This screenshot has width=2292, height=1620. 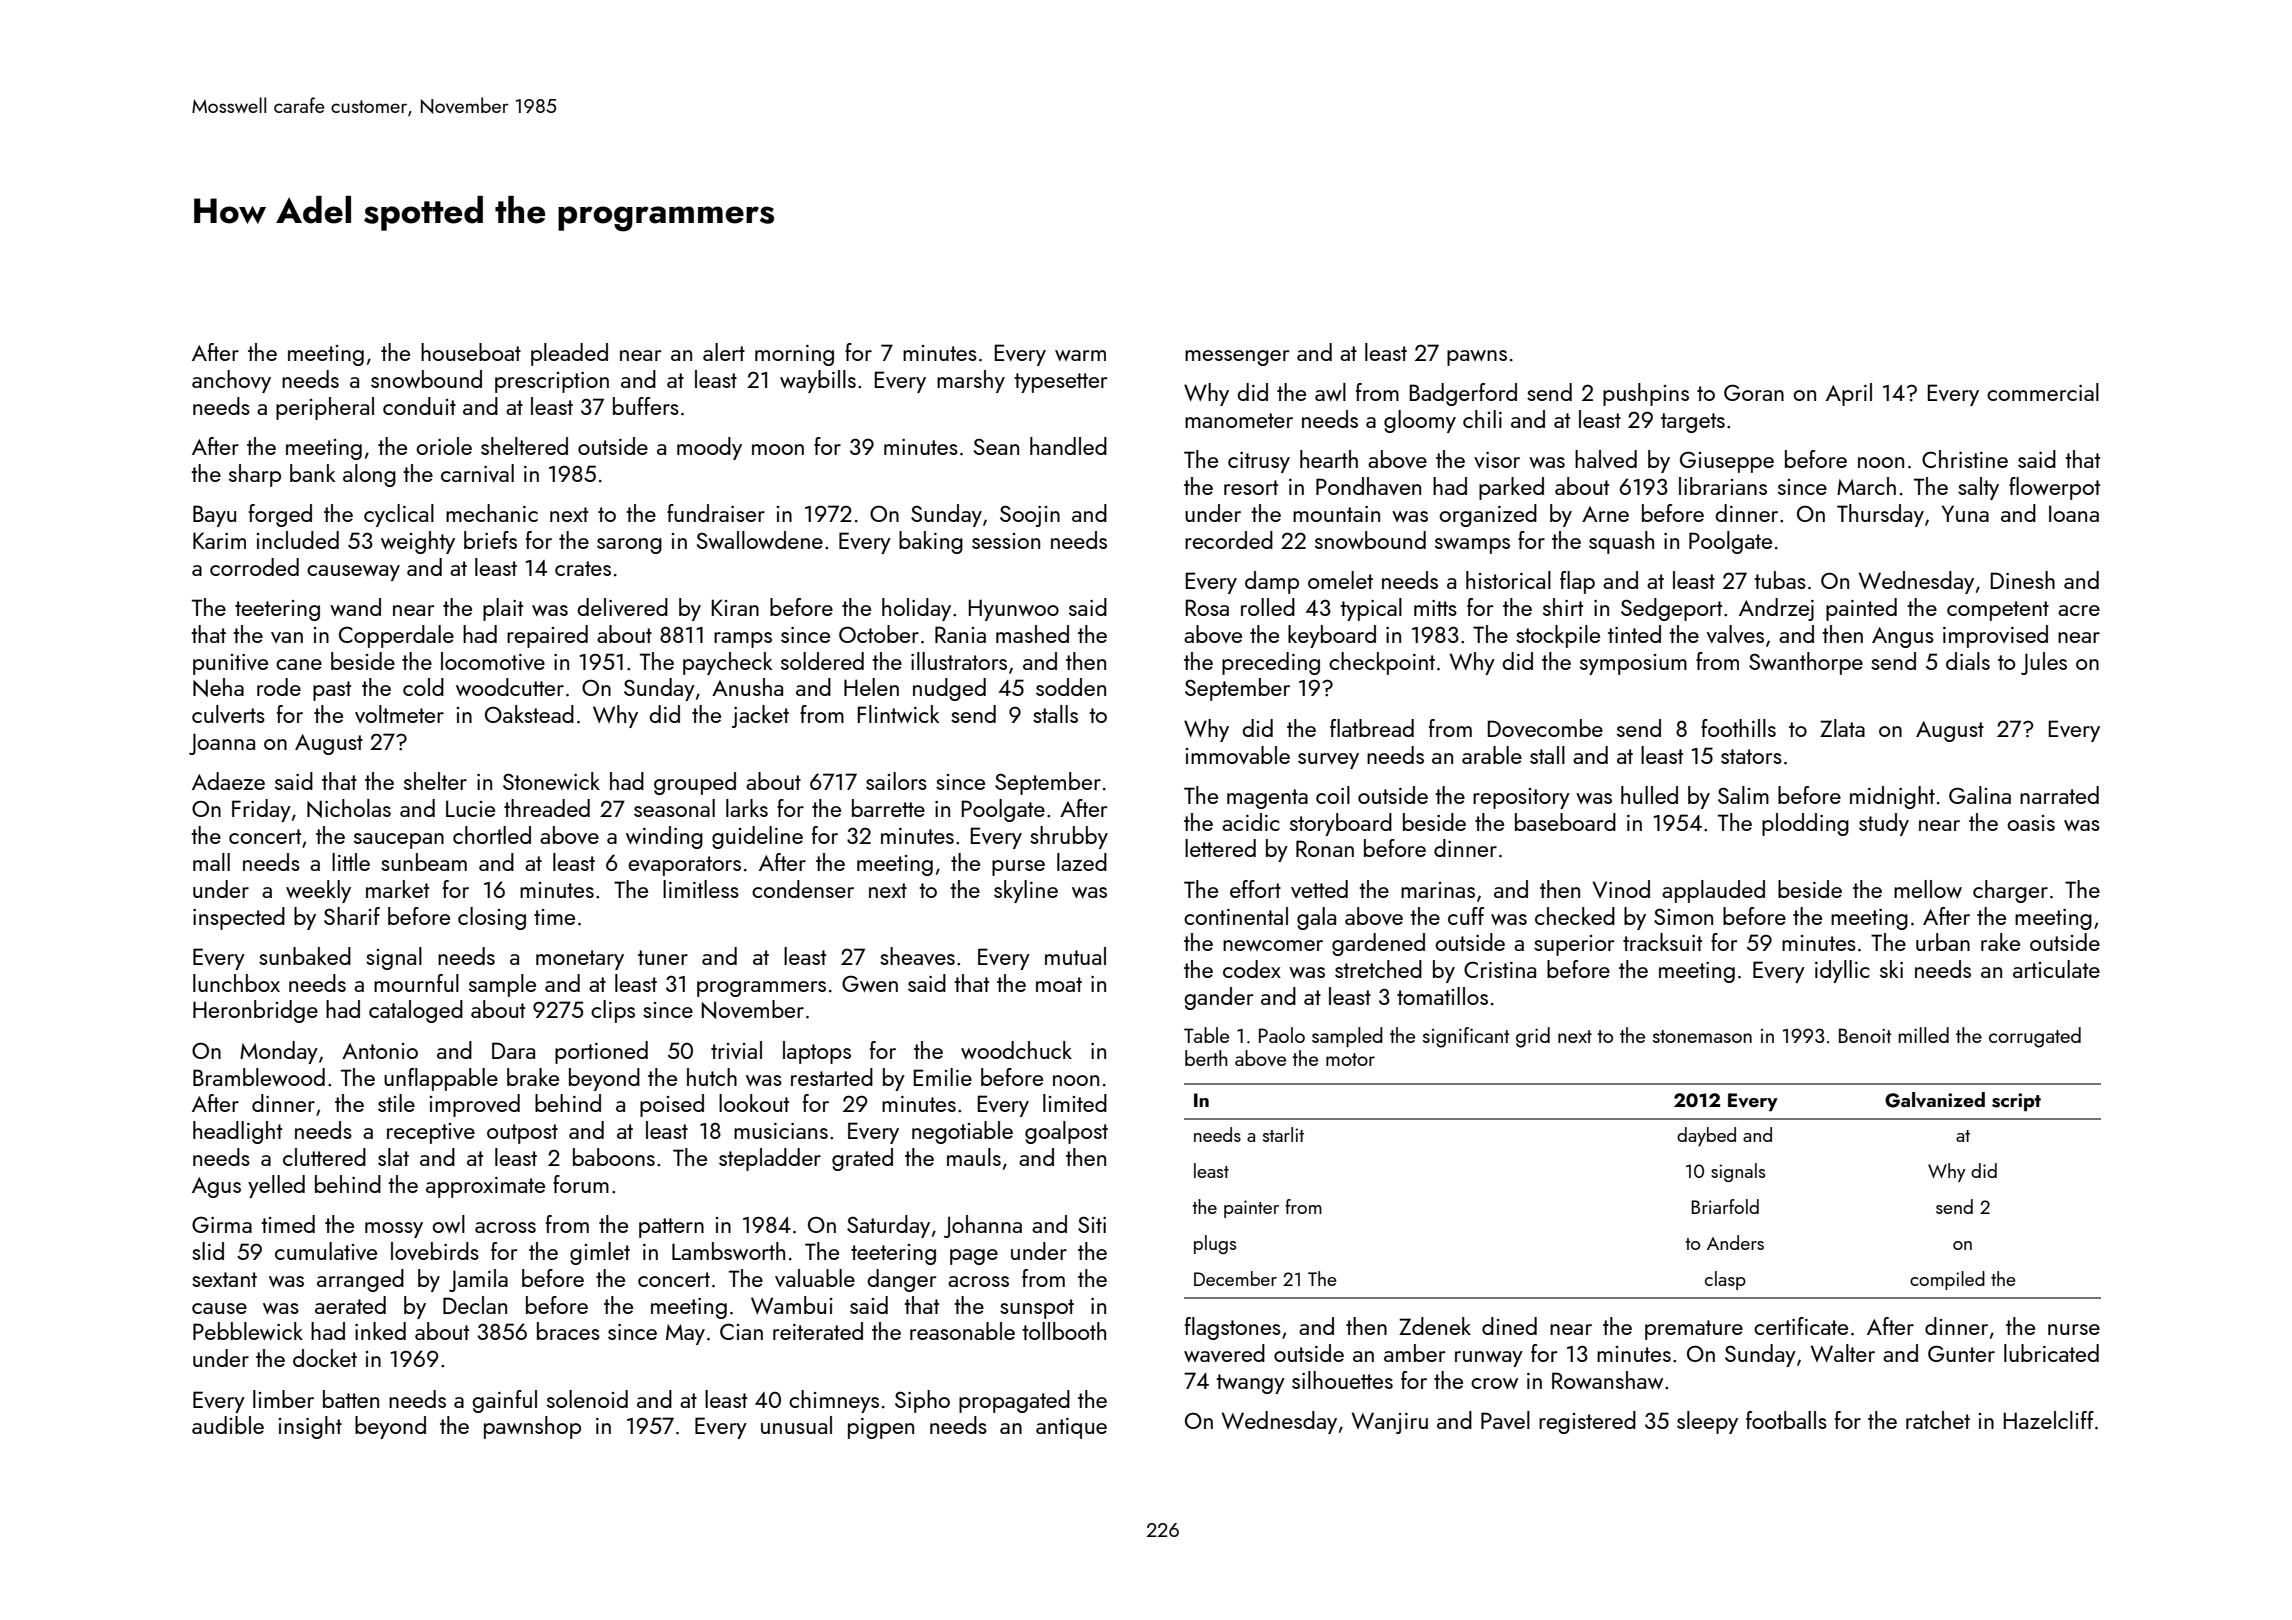 What do you see at coordinates (1080, 355) in the screenshot?
I see `warm` at bounding box center [1080, 355].
